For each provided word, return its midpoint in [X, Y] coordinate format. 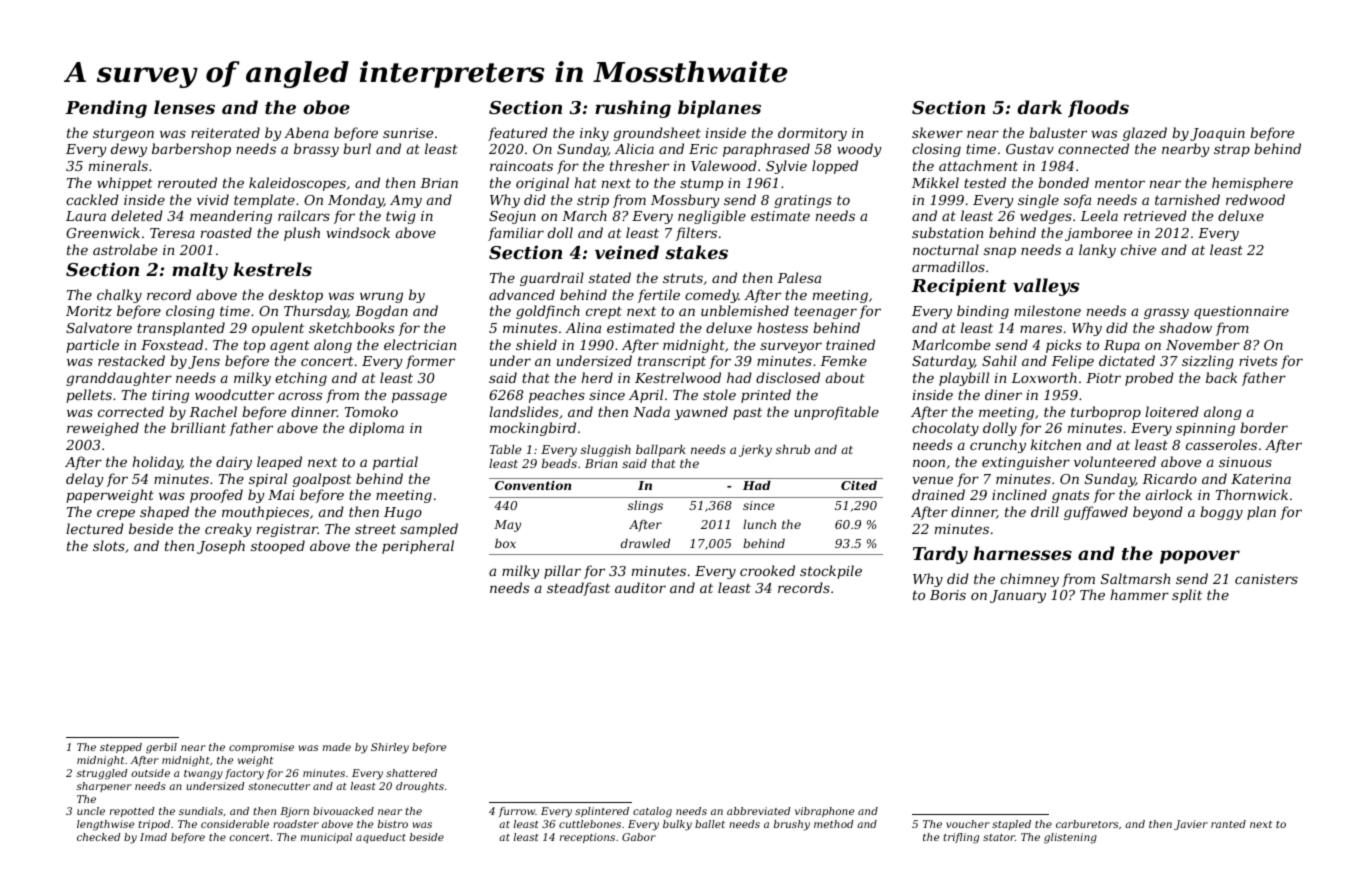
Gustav [1030, 149]
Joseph [221, 547]
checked [98, 837]
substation [947, 232]
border [1264, 427]
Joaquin [1217, 134]
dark [1039, 107]
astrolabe [125, 249]
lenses [184, 107]
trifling [961, 838]
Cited [859, 485]
